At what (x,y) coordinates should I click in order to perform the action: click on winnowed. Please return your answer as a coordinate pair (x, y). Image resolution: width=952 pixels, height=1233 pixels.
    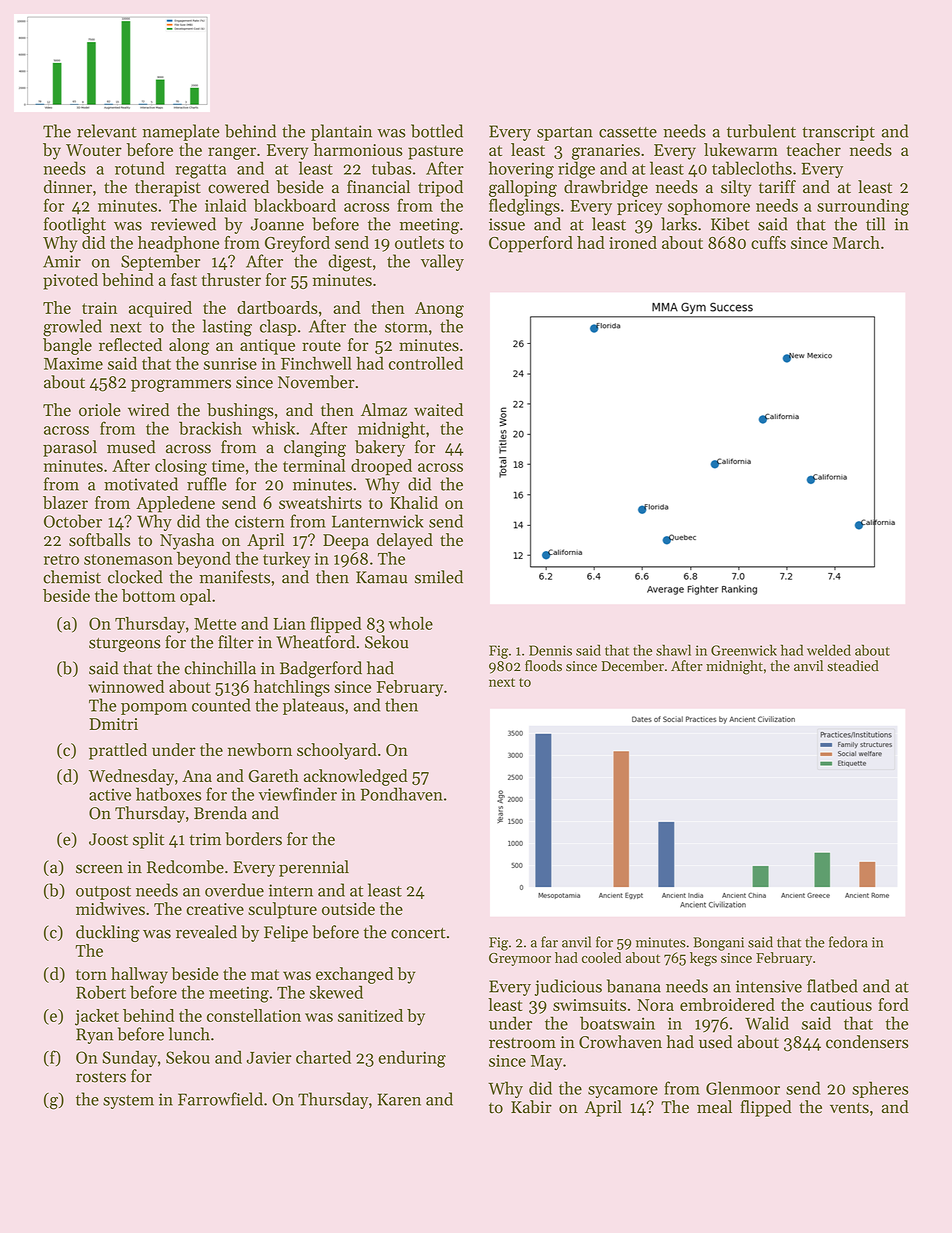
    Looking at the image, I should click on (126, 686).
